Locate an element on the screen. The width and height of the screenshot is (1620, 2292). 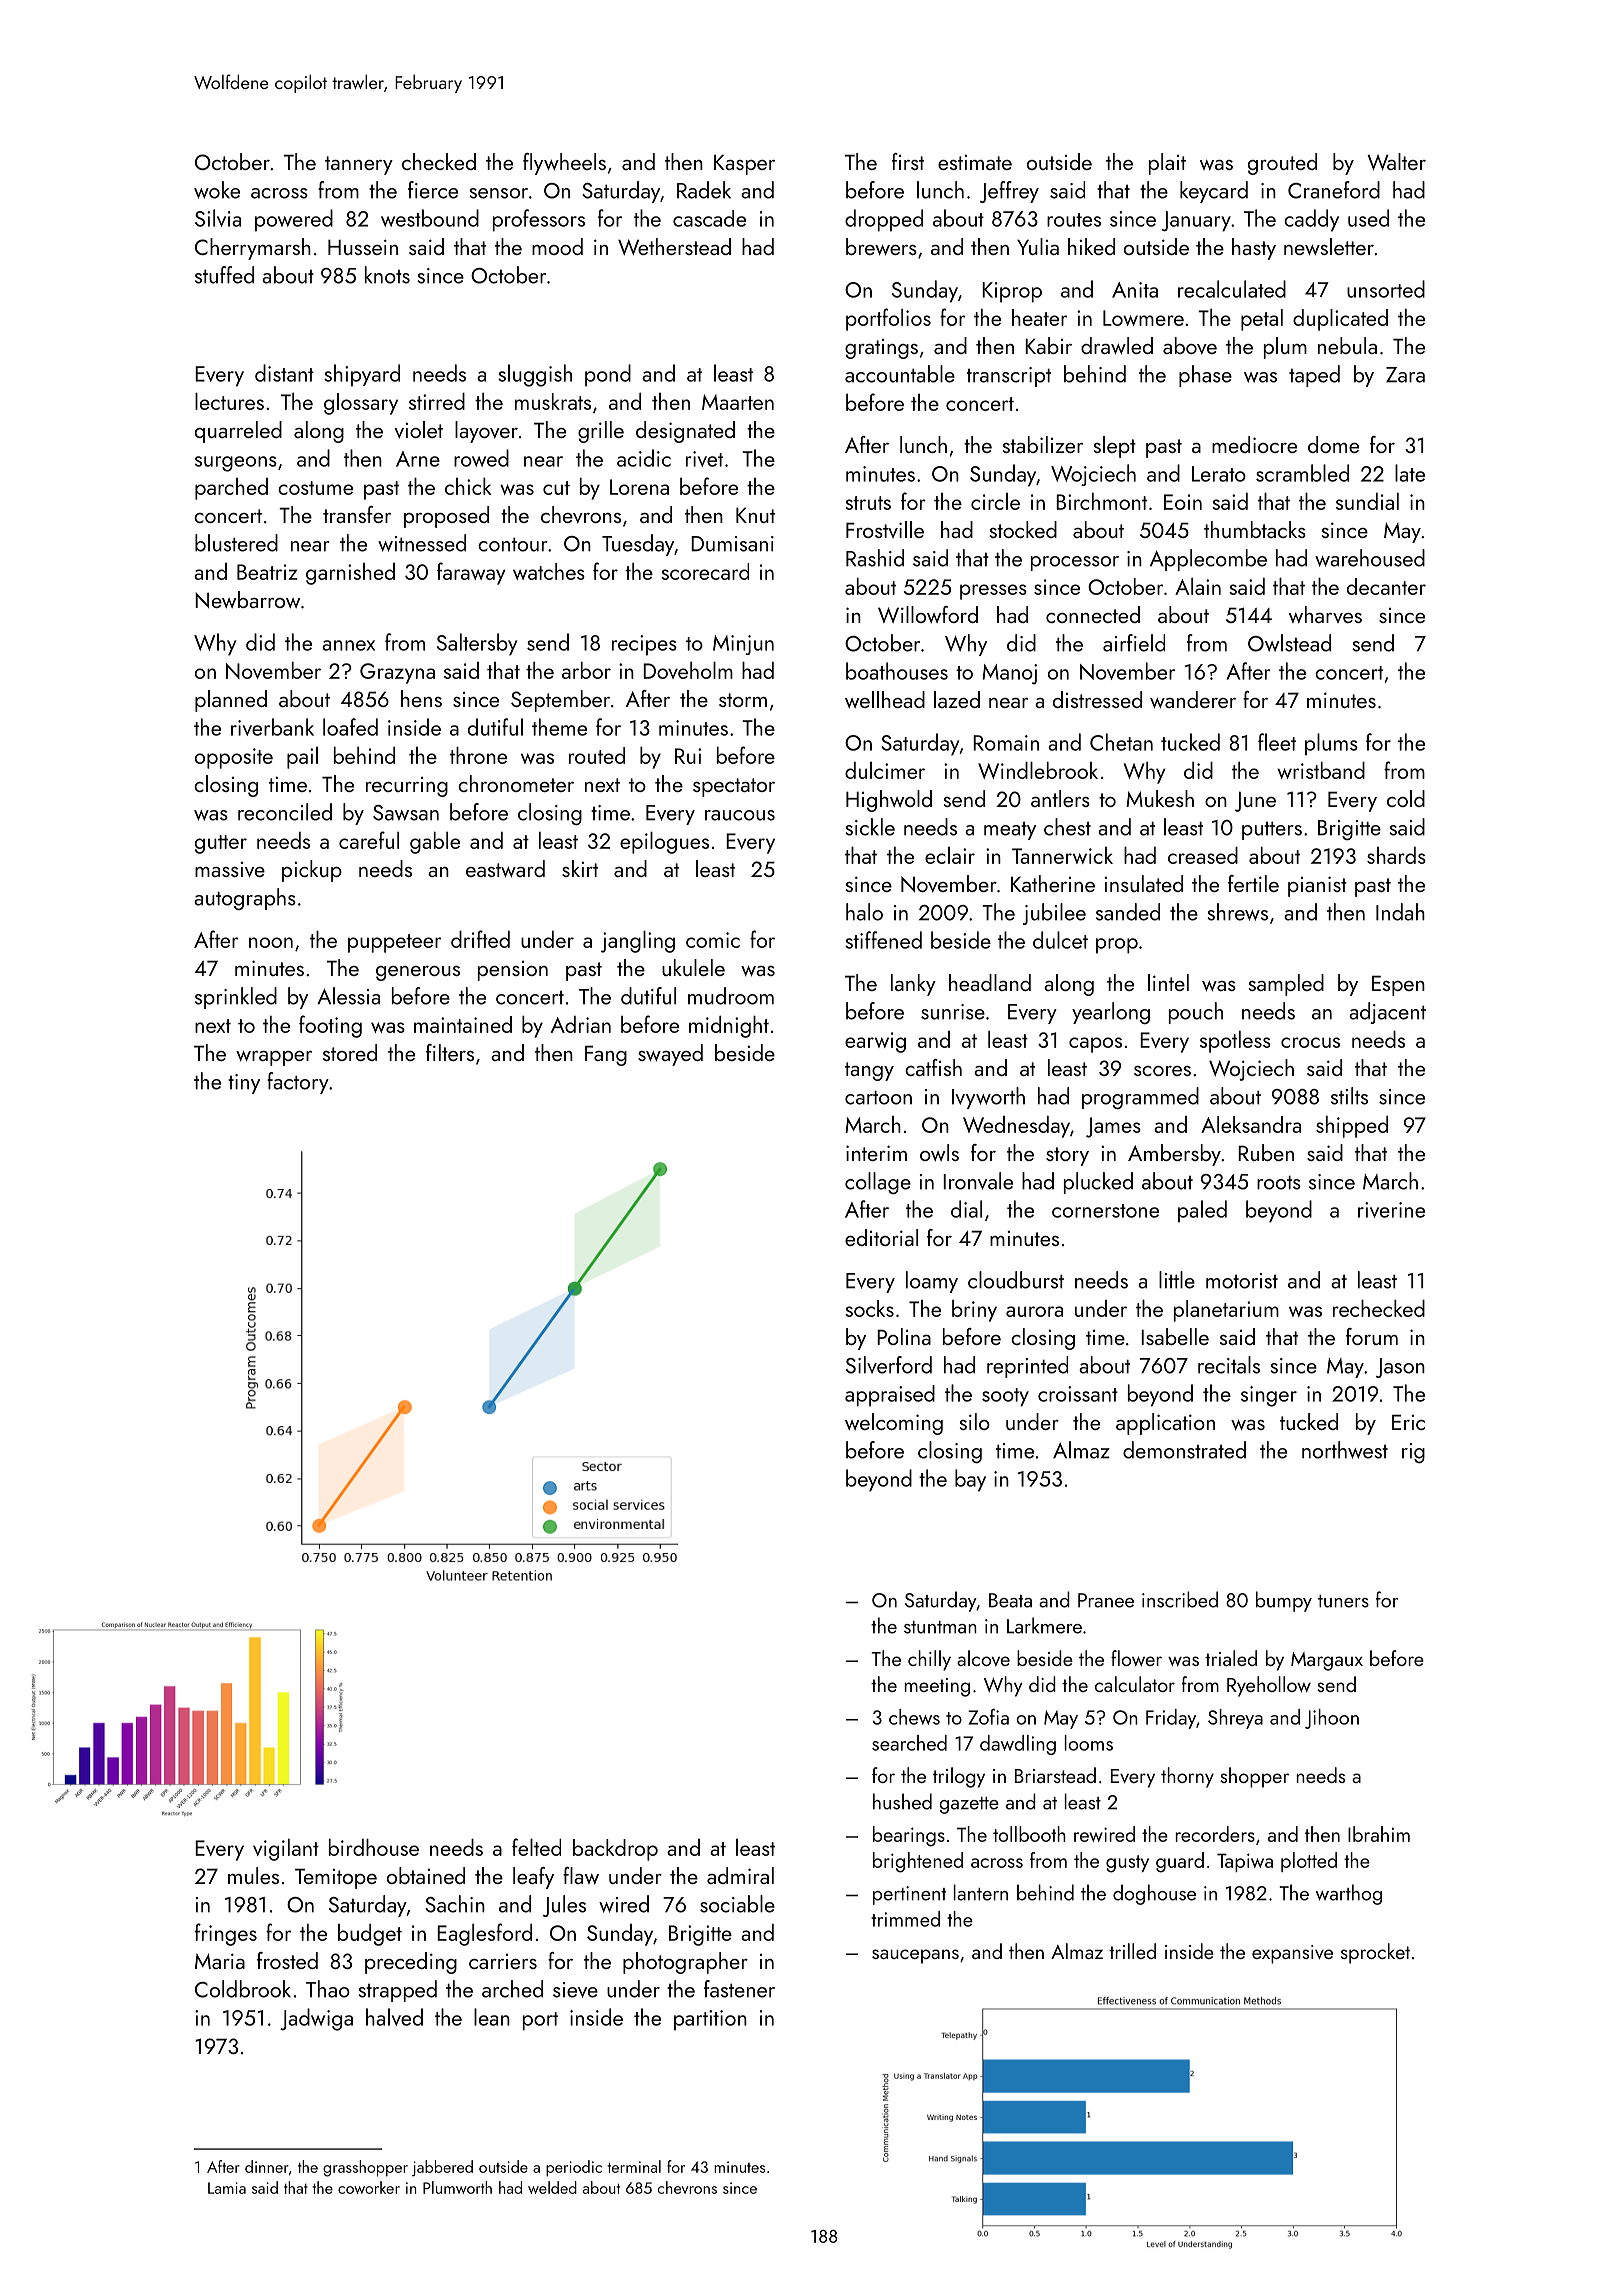
lectures is located at coordinates (229, 401).
